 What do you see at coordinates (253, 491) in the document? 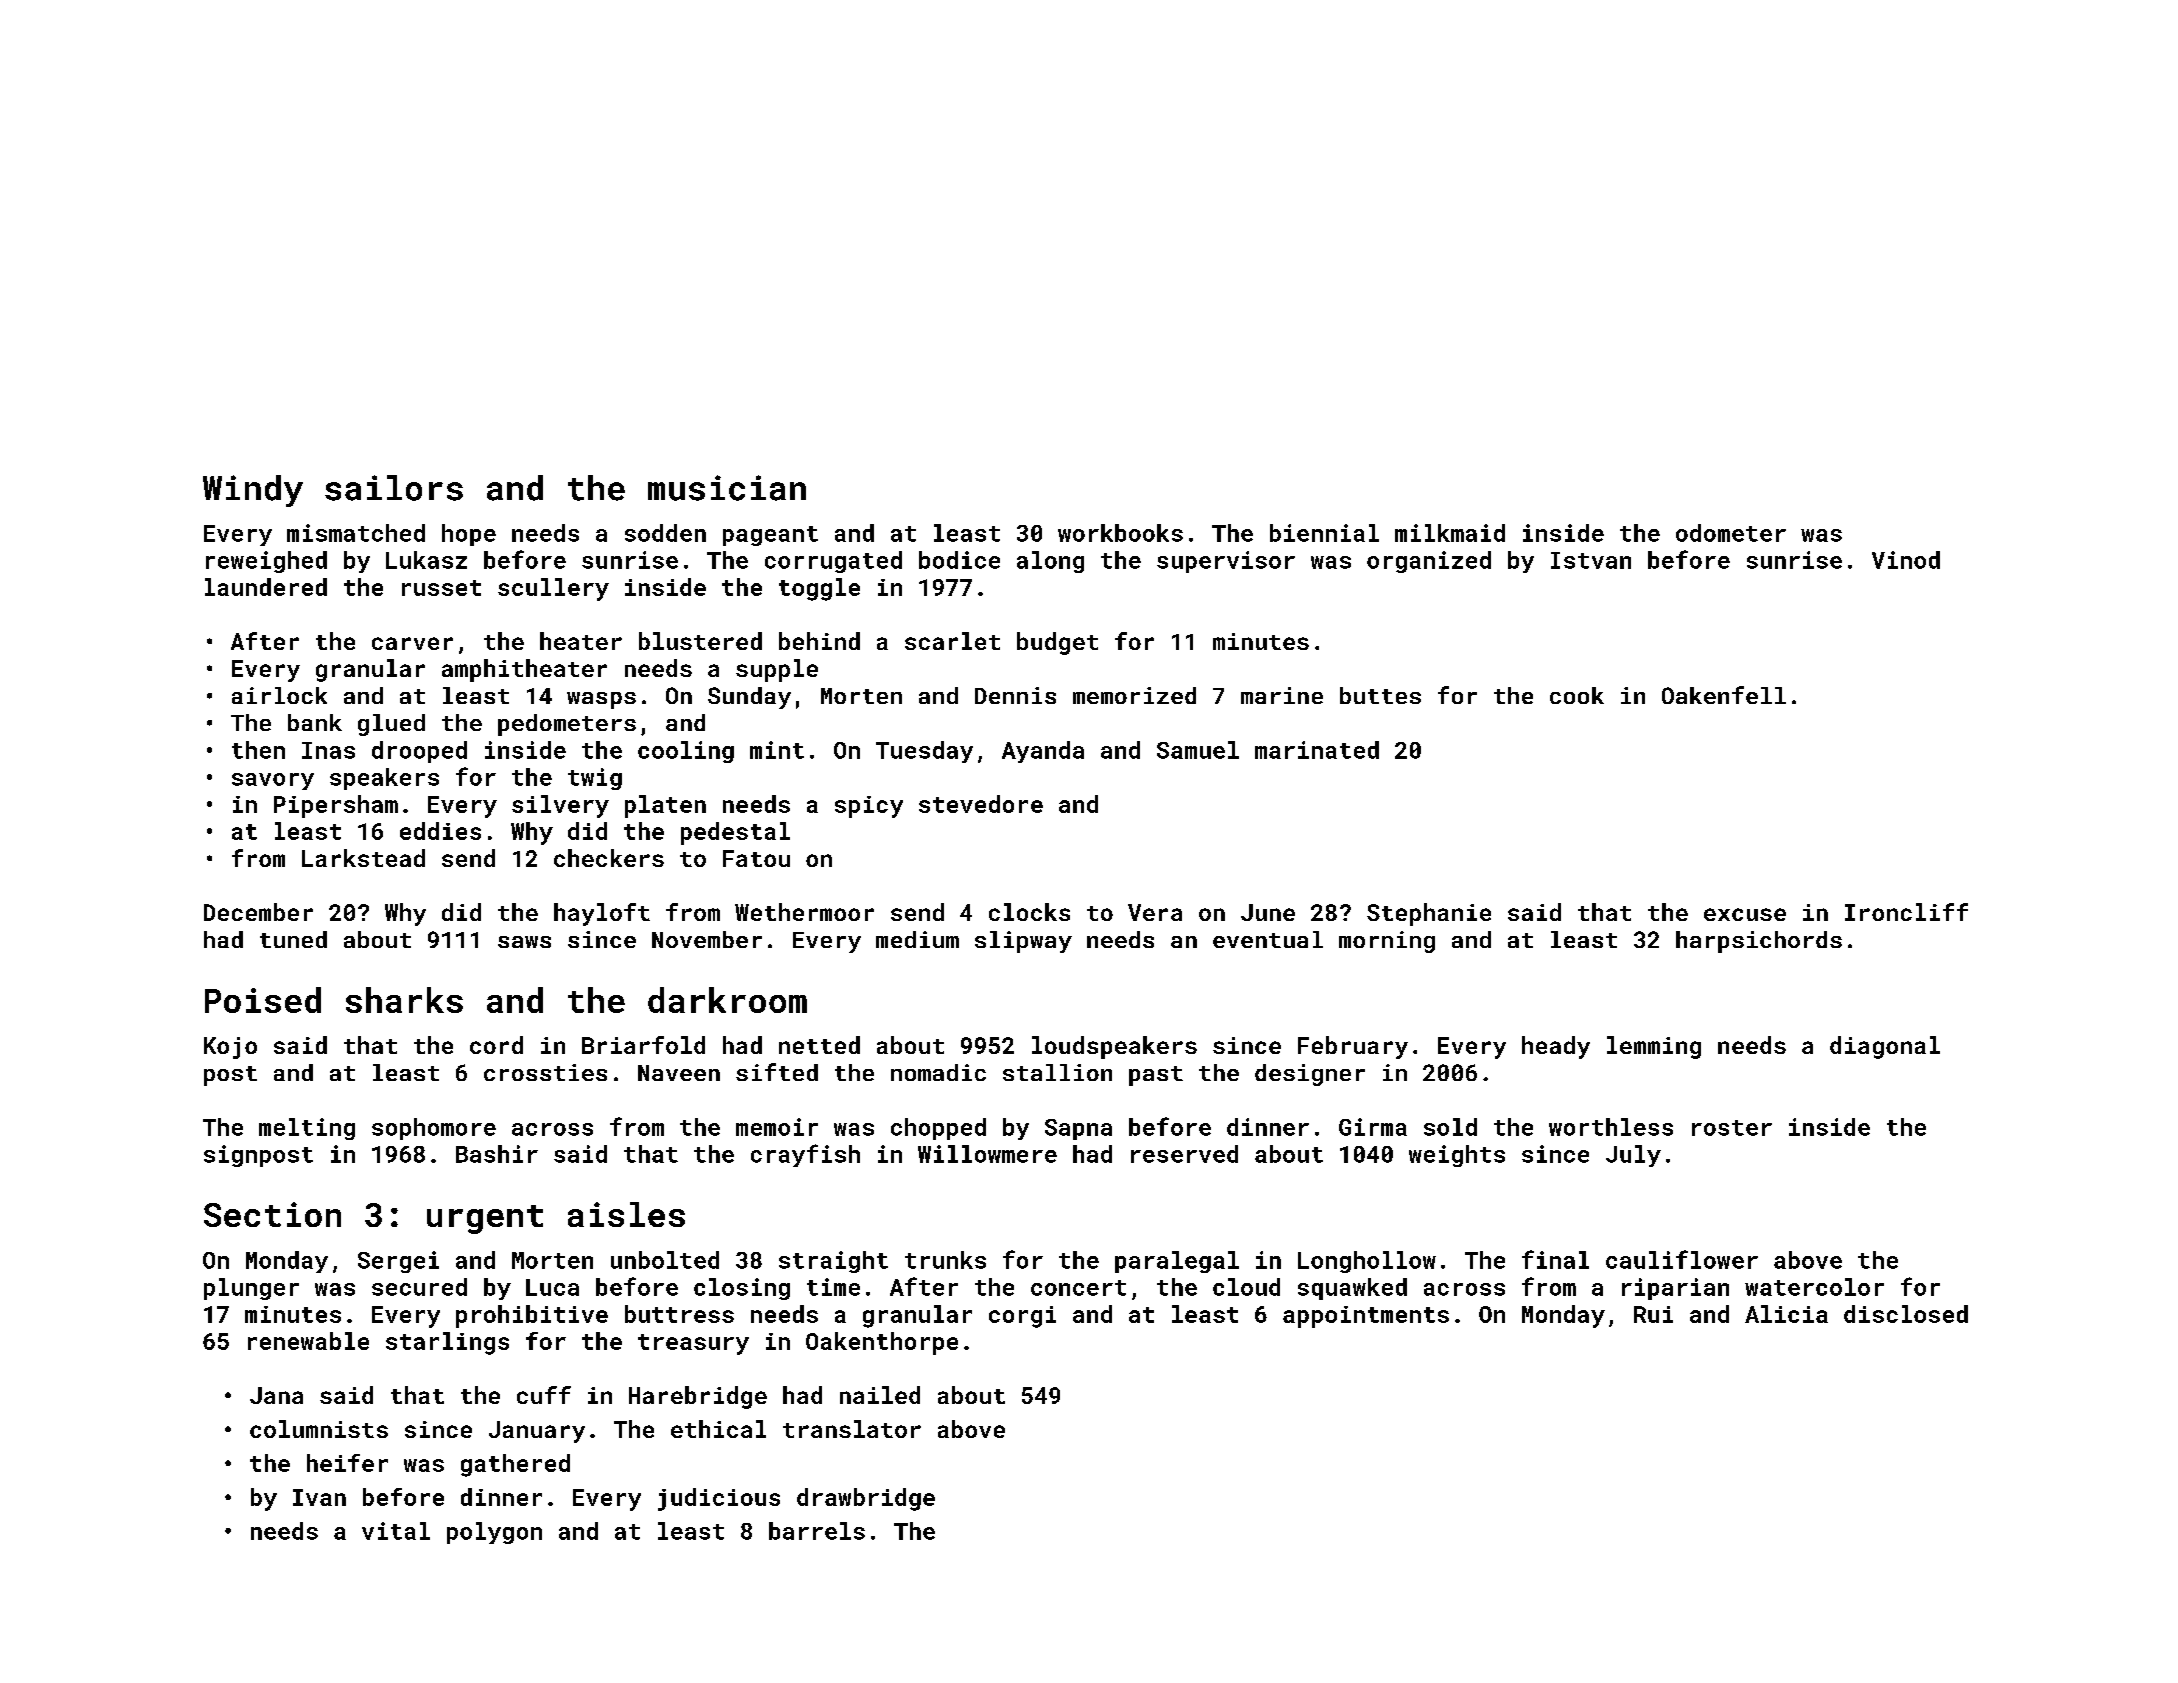
I see `Windy` at bounding box center [253, 491].
